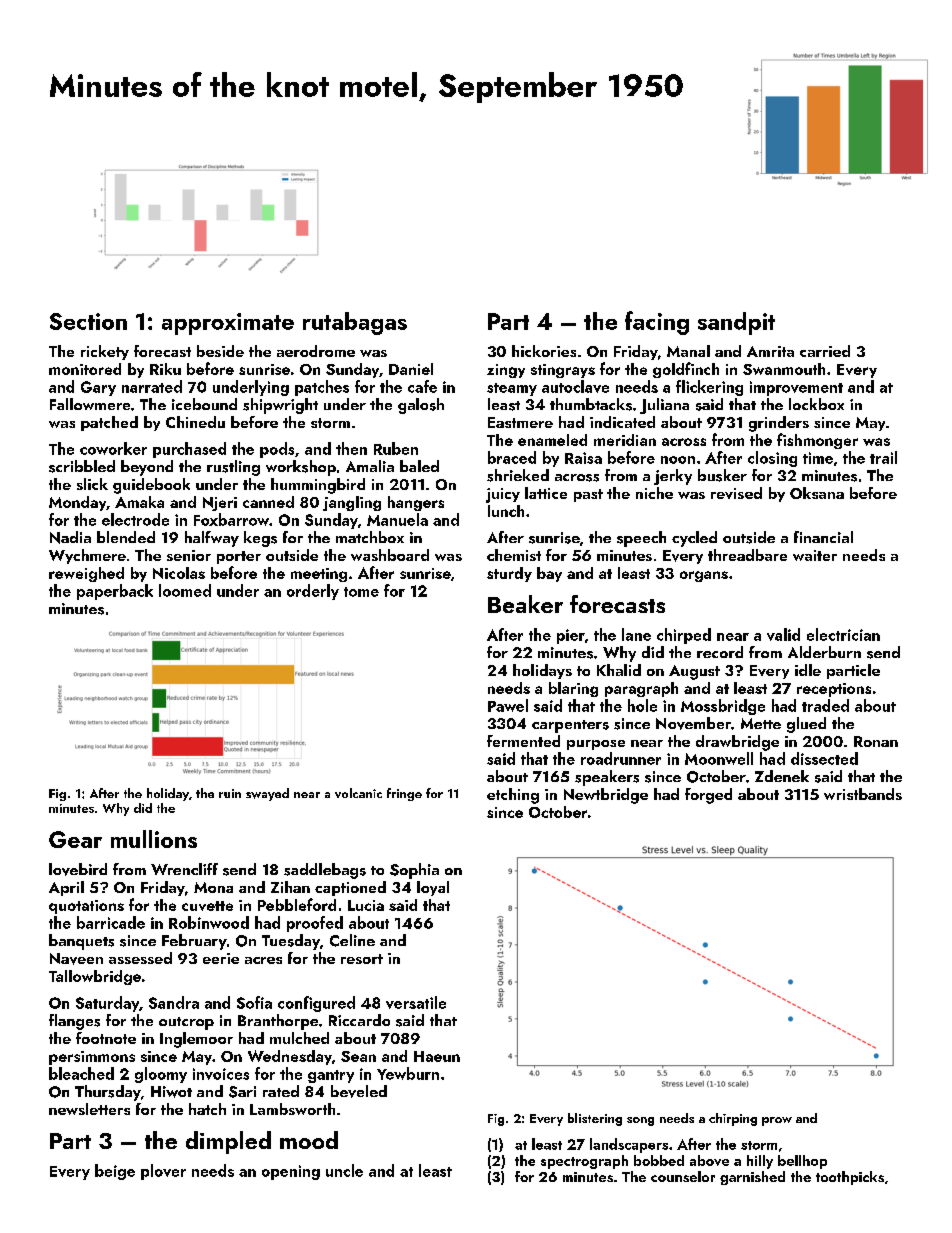  I want to click on hickories, so click(544, 351).
